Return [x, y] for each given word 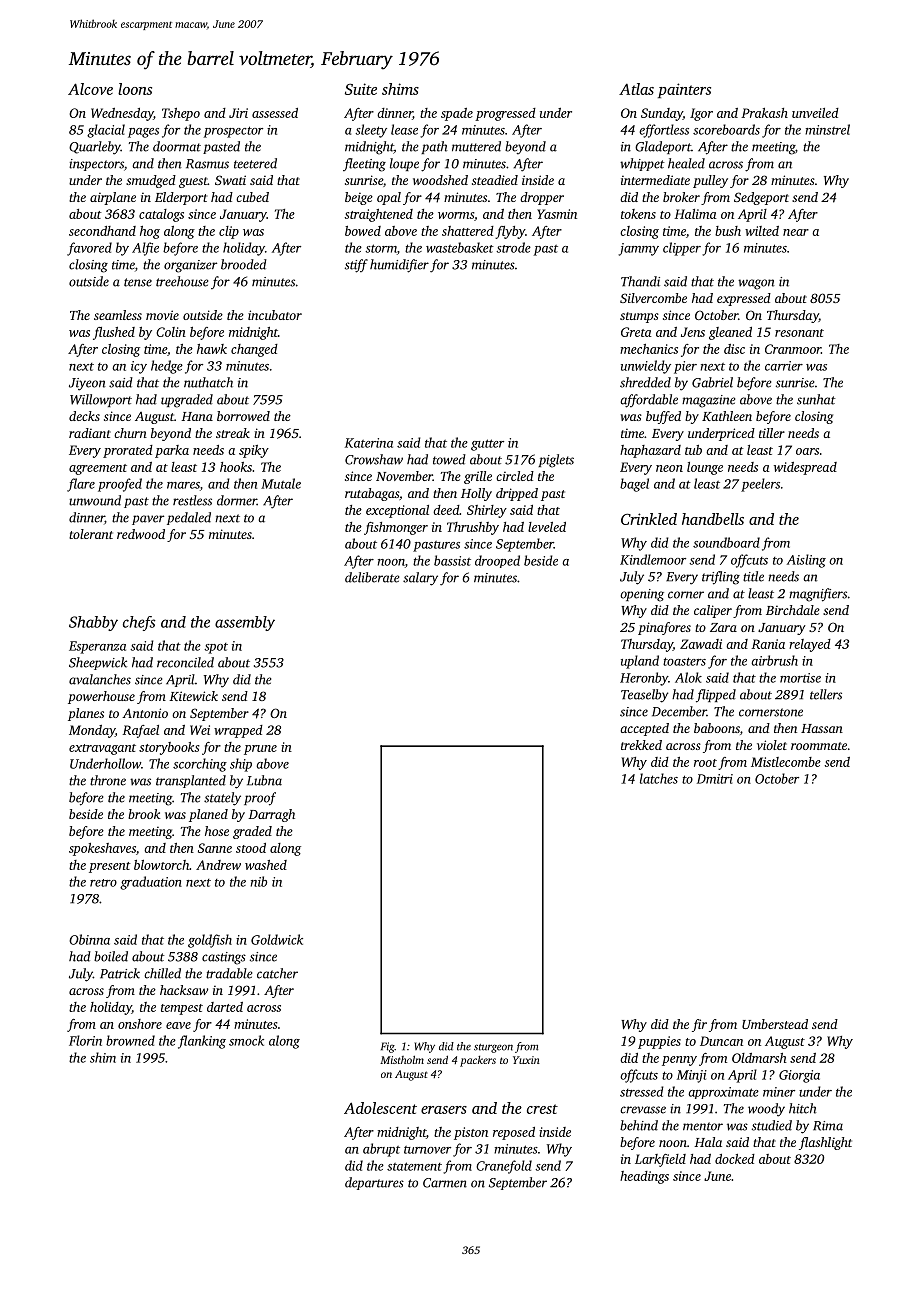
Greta [636, 332]
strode [513, 247]
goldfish [210, 941]
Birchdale [793, 610]
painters [684, 90]
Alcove [90, 89]
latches [659, 778]
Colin [171, 332]
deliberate [372, 577]
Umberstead [775, 1024]
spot [216, 648]
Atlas [636, 89]
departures [374, 1183]
